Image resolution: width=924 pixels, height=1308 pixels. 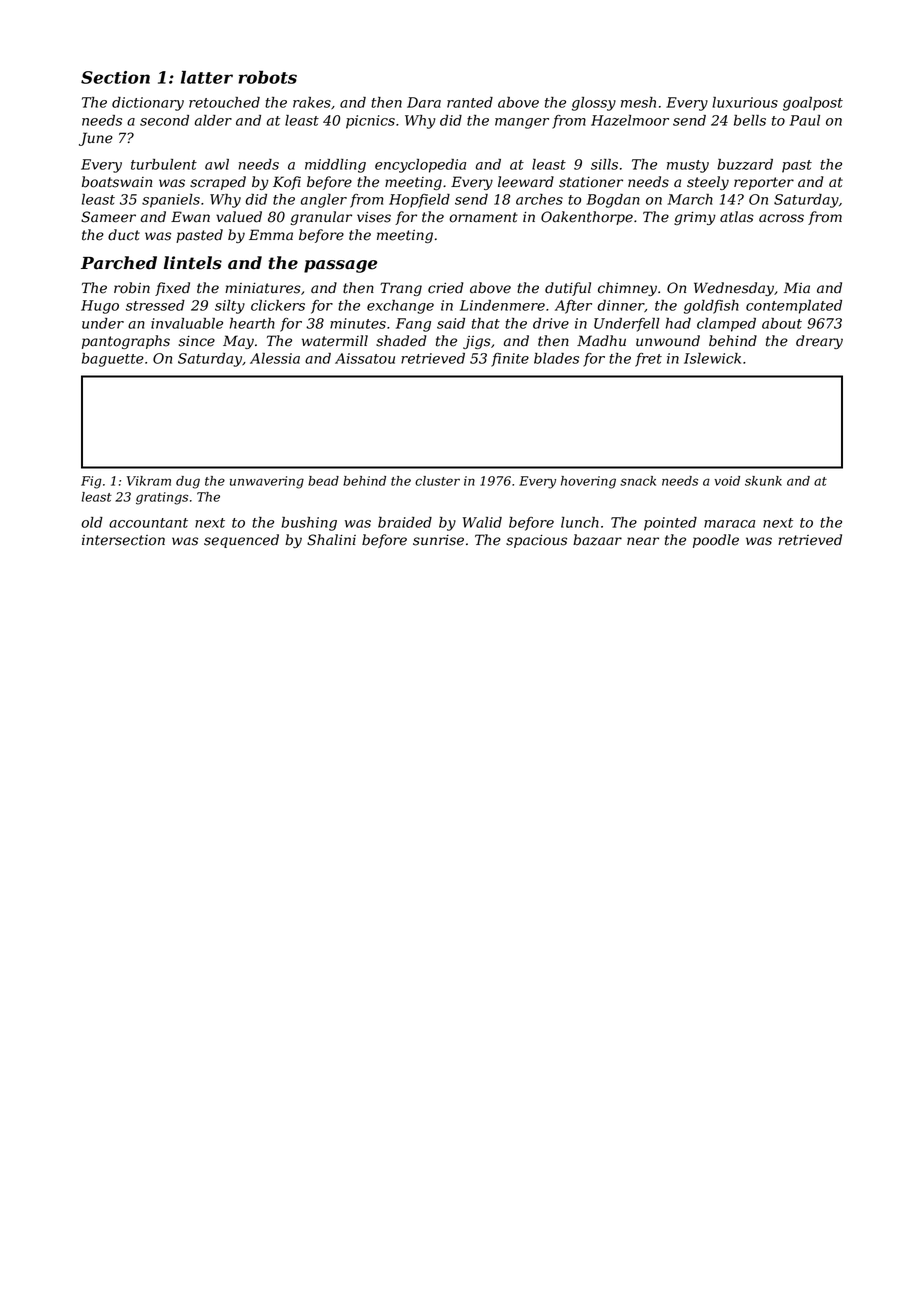 What do you see at coordinates (241, 541) in the page?
I see `sequenced` at bounding box center [241, 541].
